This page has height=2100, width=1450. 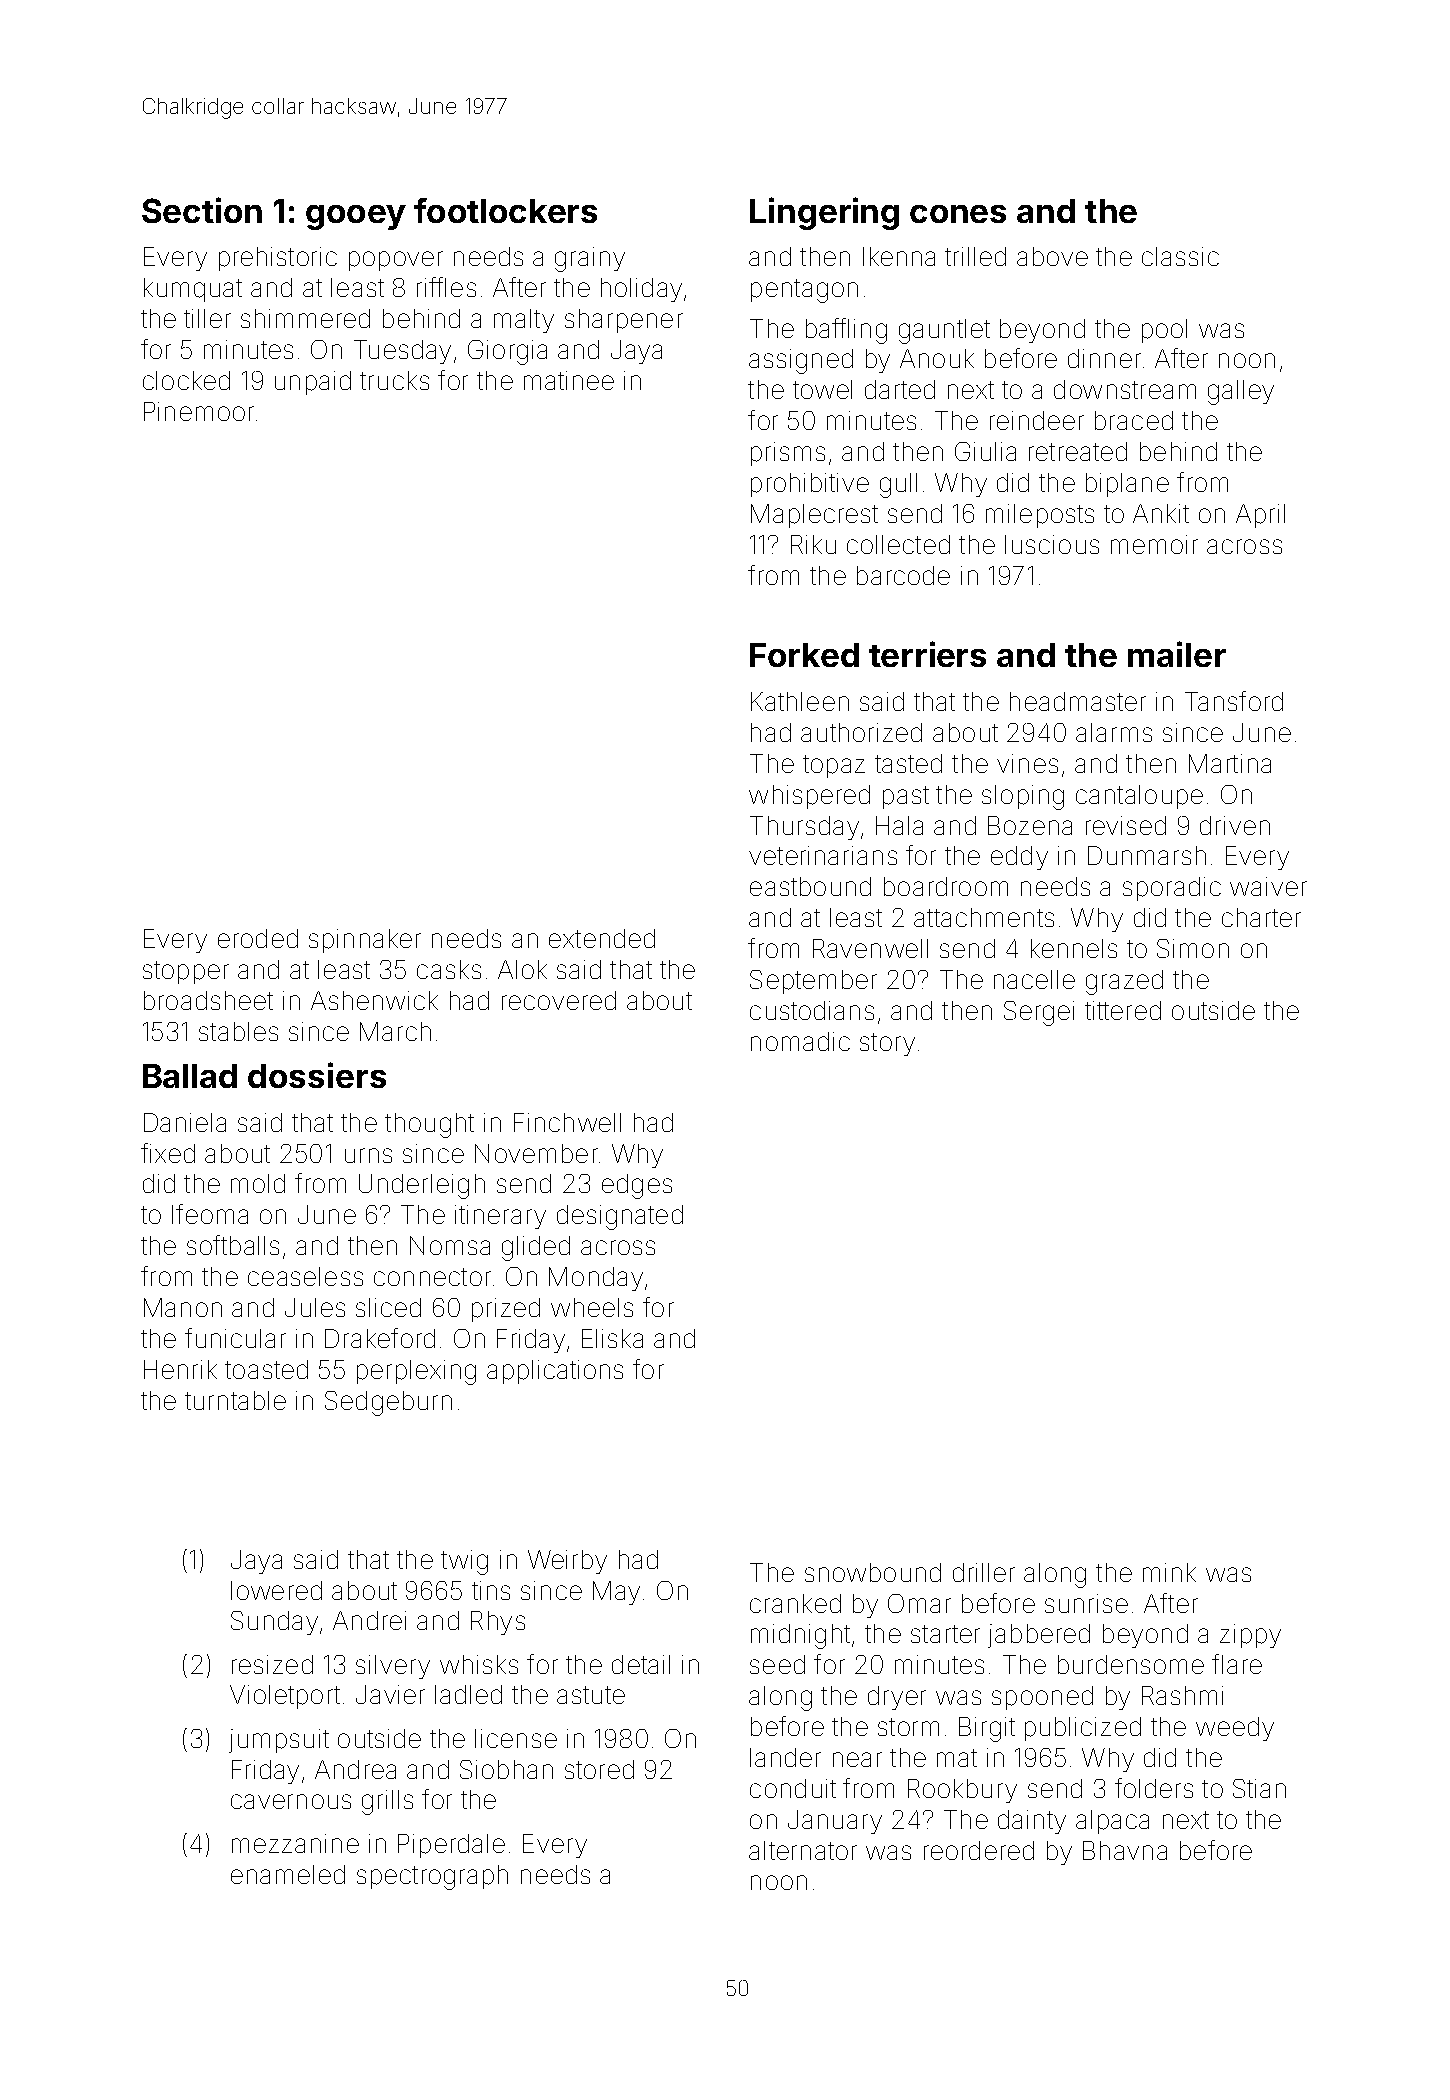 What do you see at coordinates (861, 732) in the page?
I see `authorized` at bounding box center [861, 732].
